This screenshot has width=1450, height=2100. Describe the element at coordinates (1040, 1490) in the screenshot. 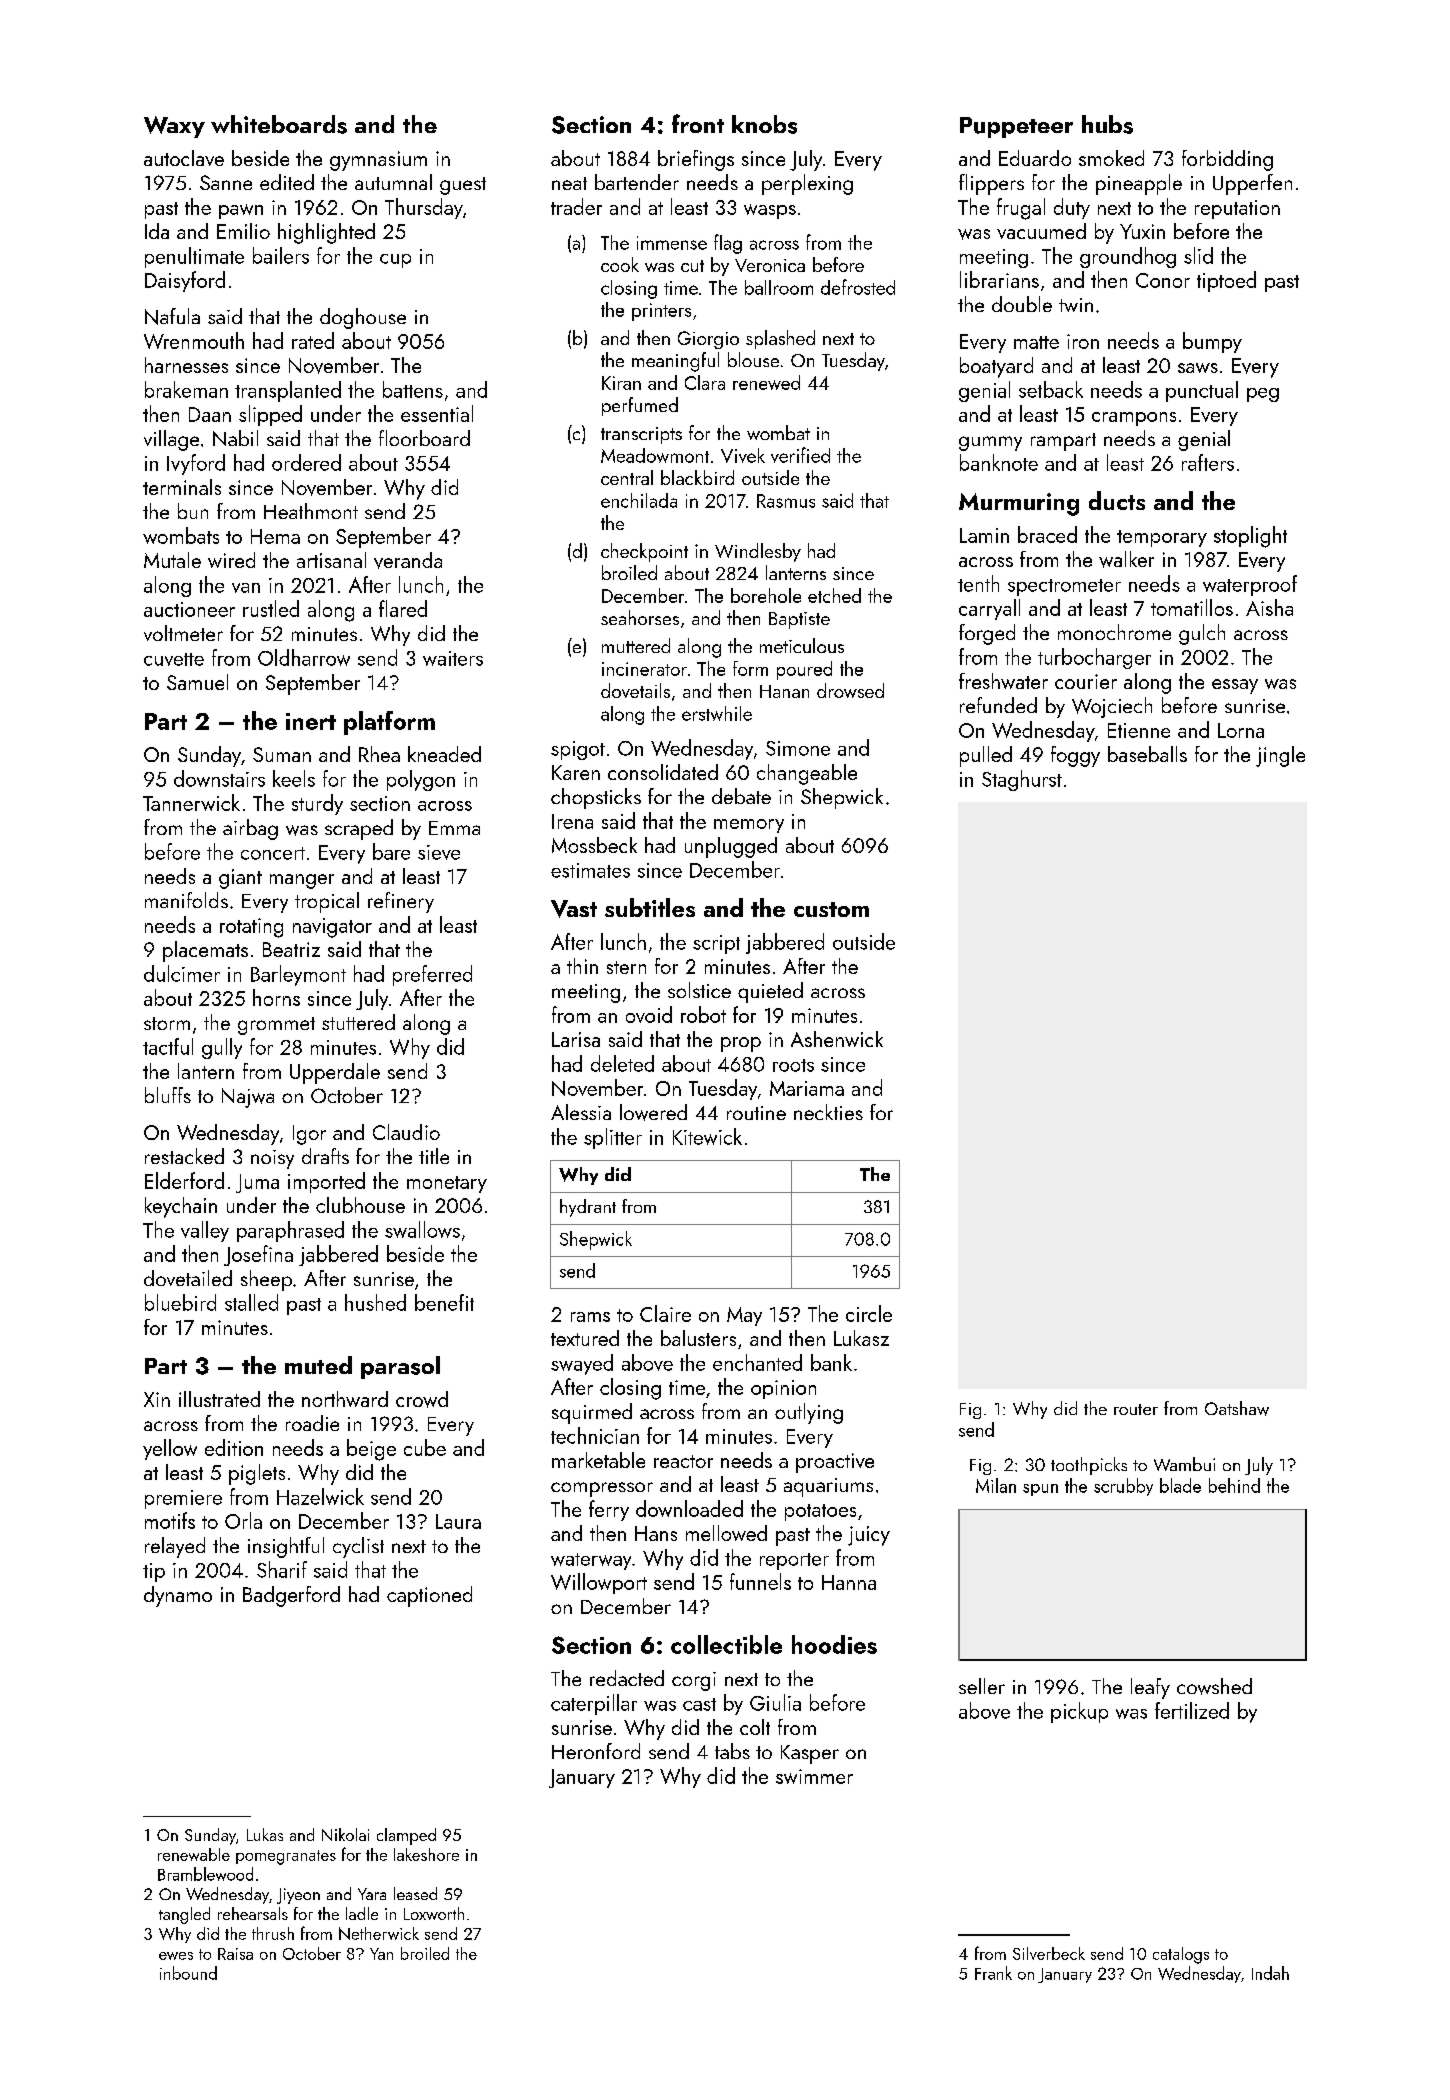

I see `spun` at that location.
